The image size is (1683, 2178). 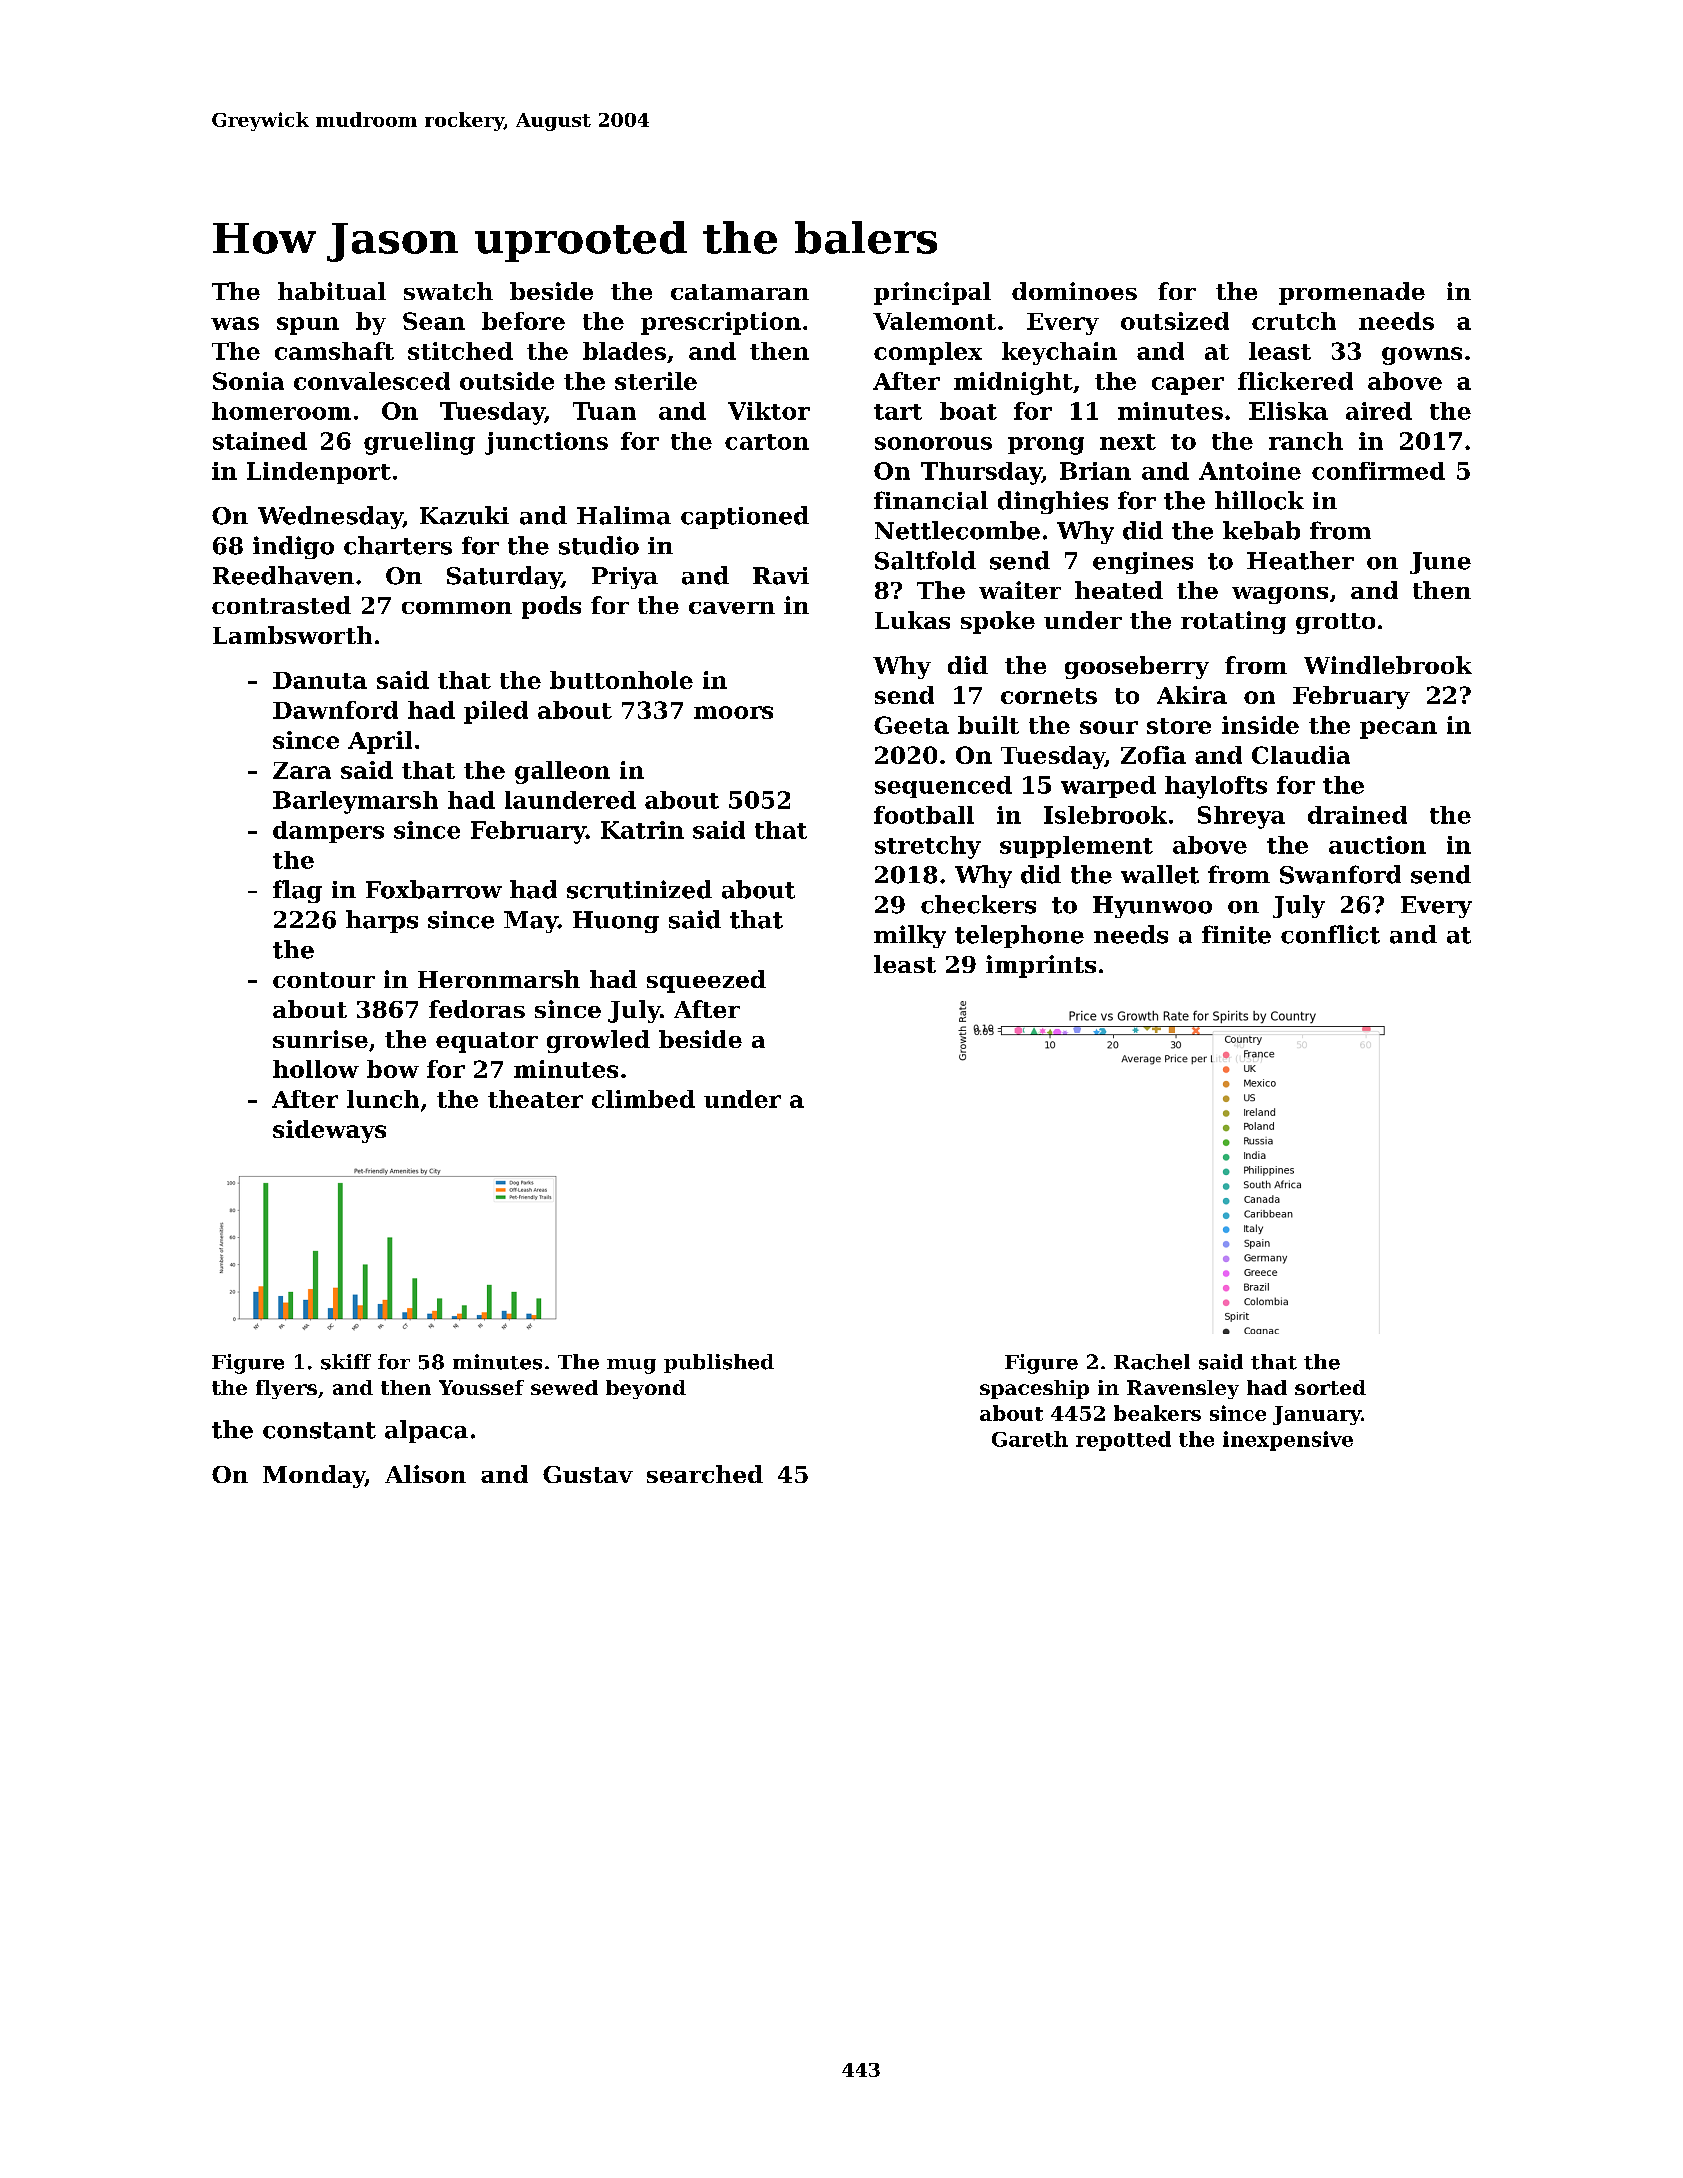 I want to click on swatch, so click(x=448, y=291).
